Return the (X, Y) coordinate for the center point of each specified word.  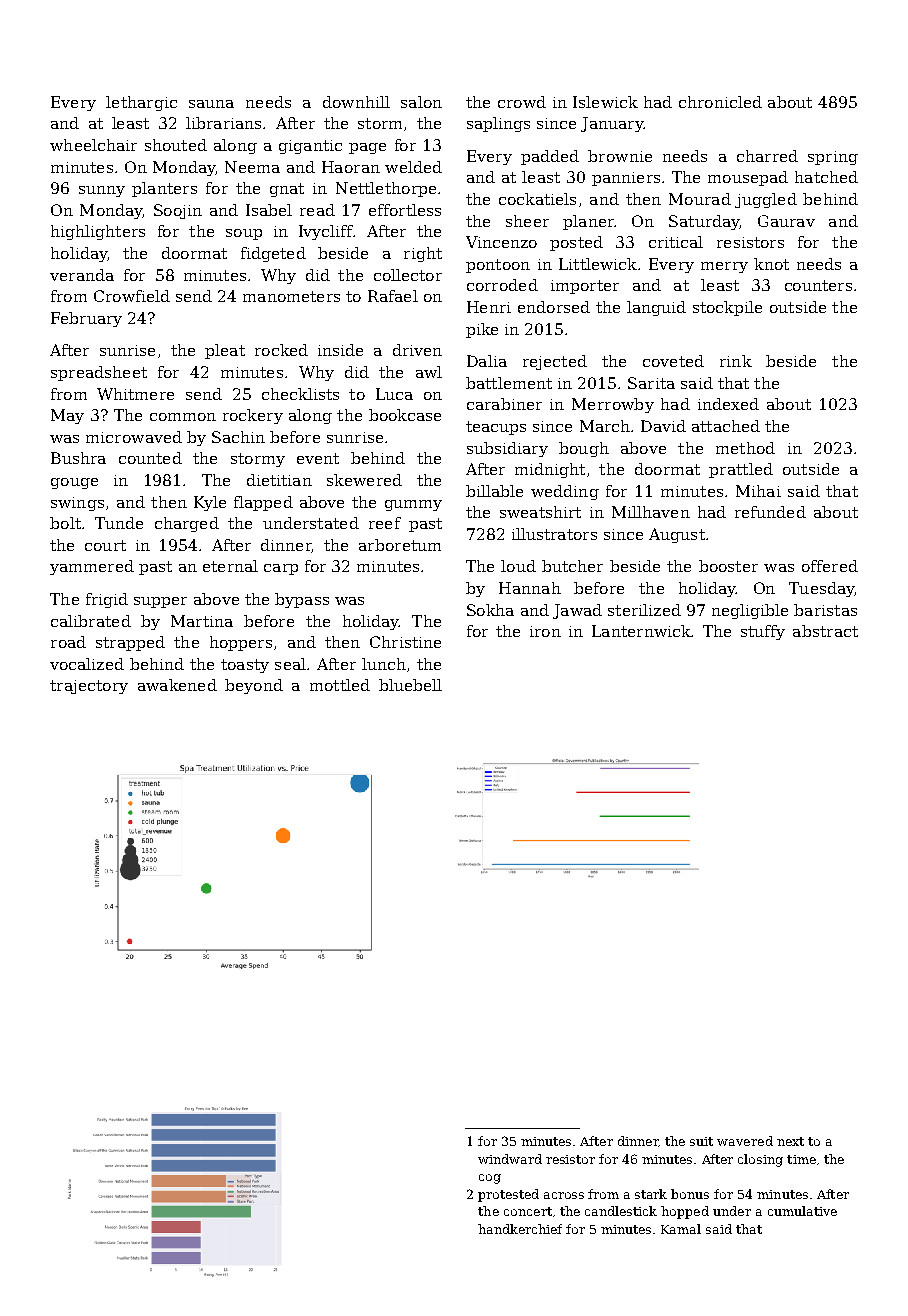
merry (724, 267)
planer (588, 222)
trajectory (89, 687)
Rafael (393, 296)
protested (508, 1195)
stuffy (763, 632)
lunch (384, 664)
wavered (745, 1141)
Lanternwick (641, 631)
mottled (340, 685)
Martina (202, 621)
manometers (291, 296)
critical (676, 242)
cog (490, 1179)
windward (510, 1159)
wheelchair (93, 145)
